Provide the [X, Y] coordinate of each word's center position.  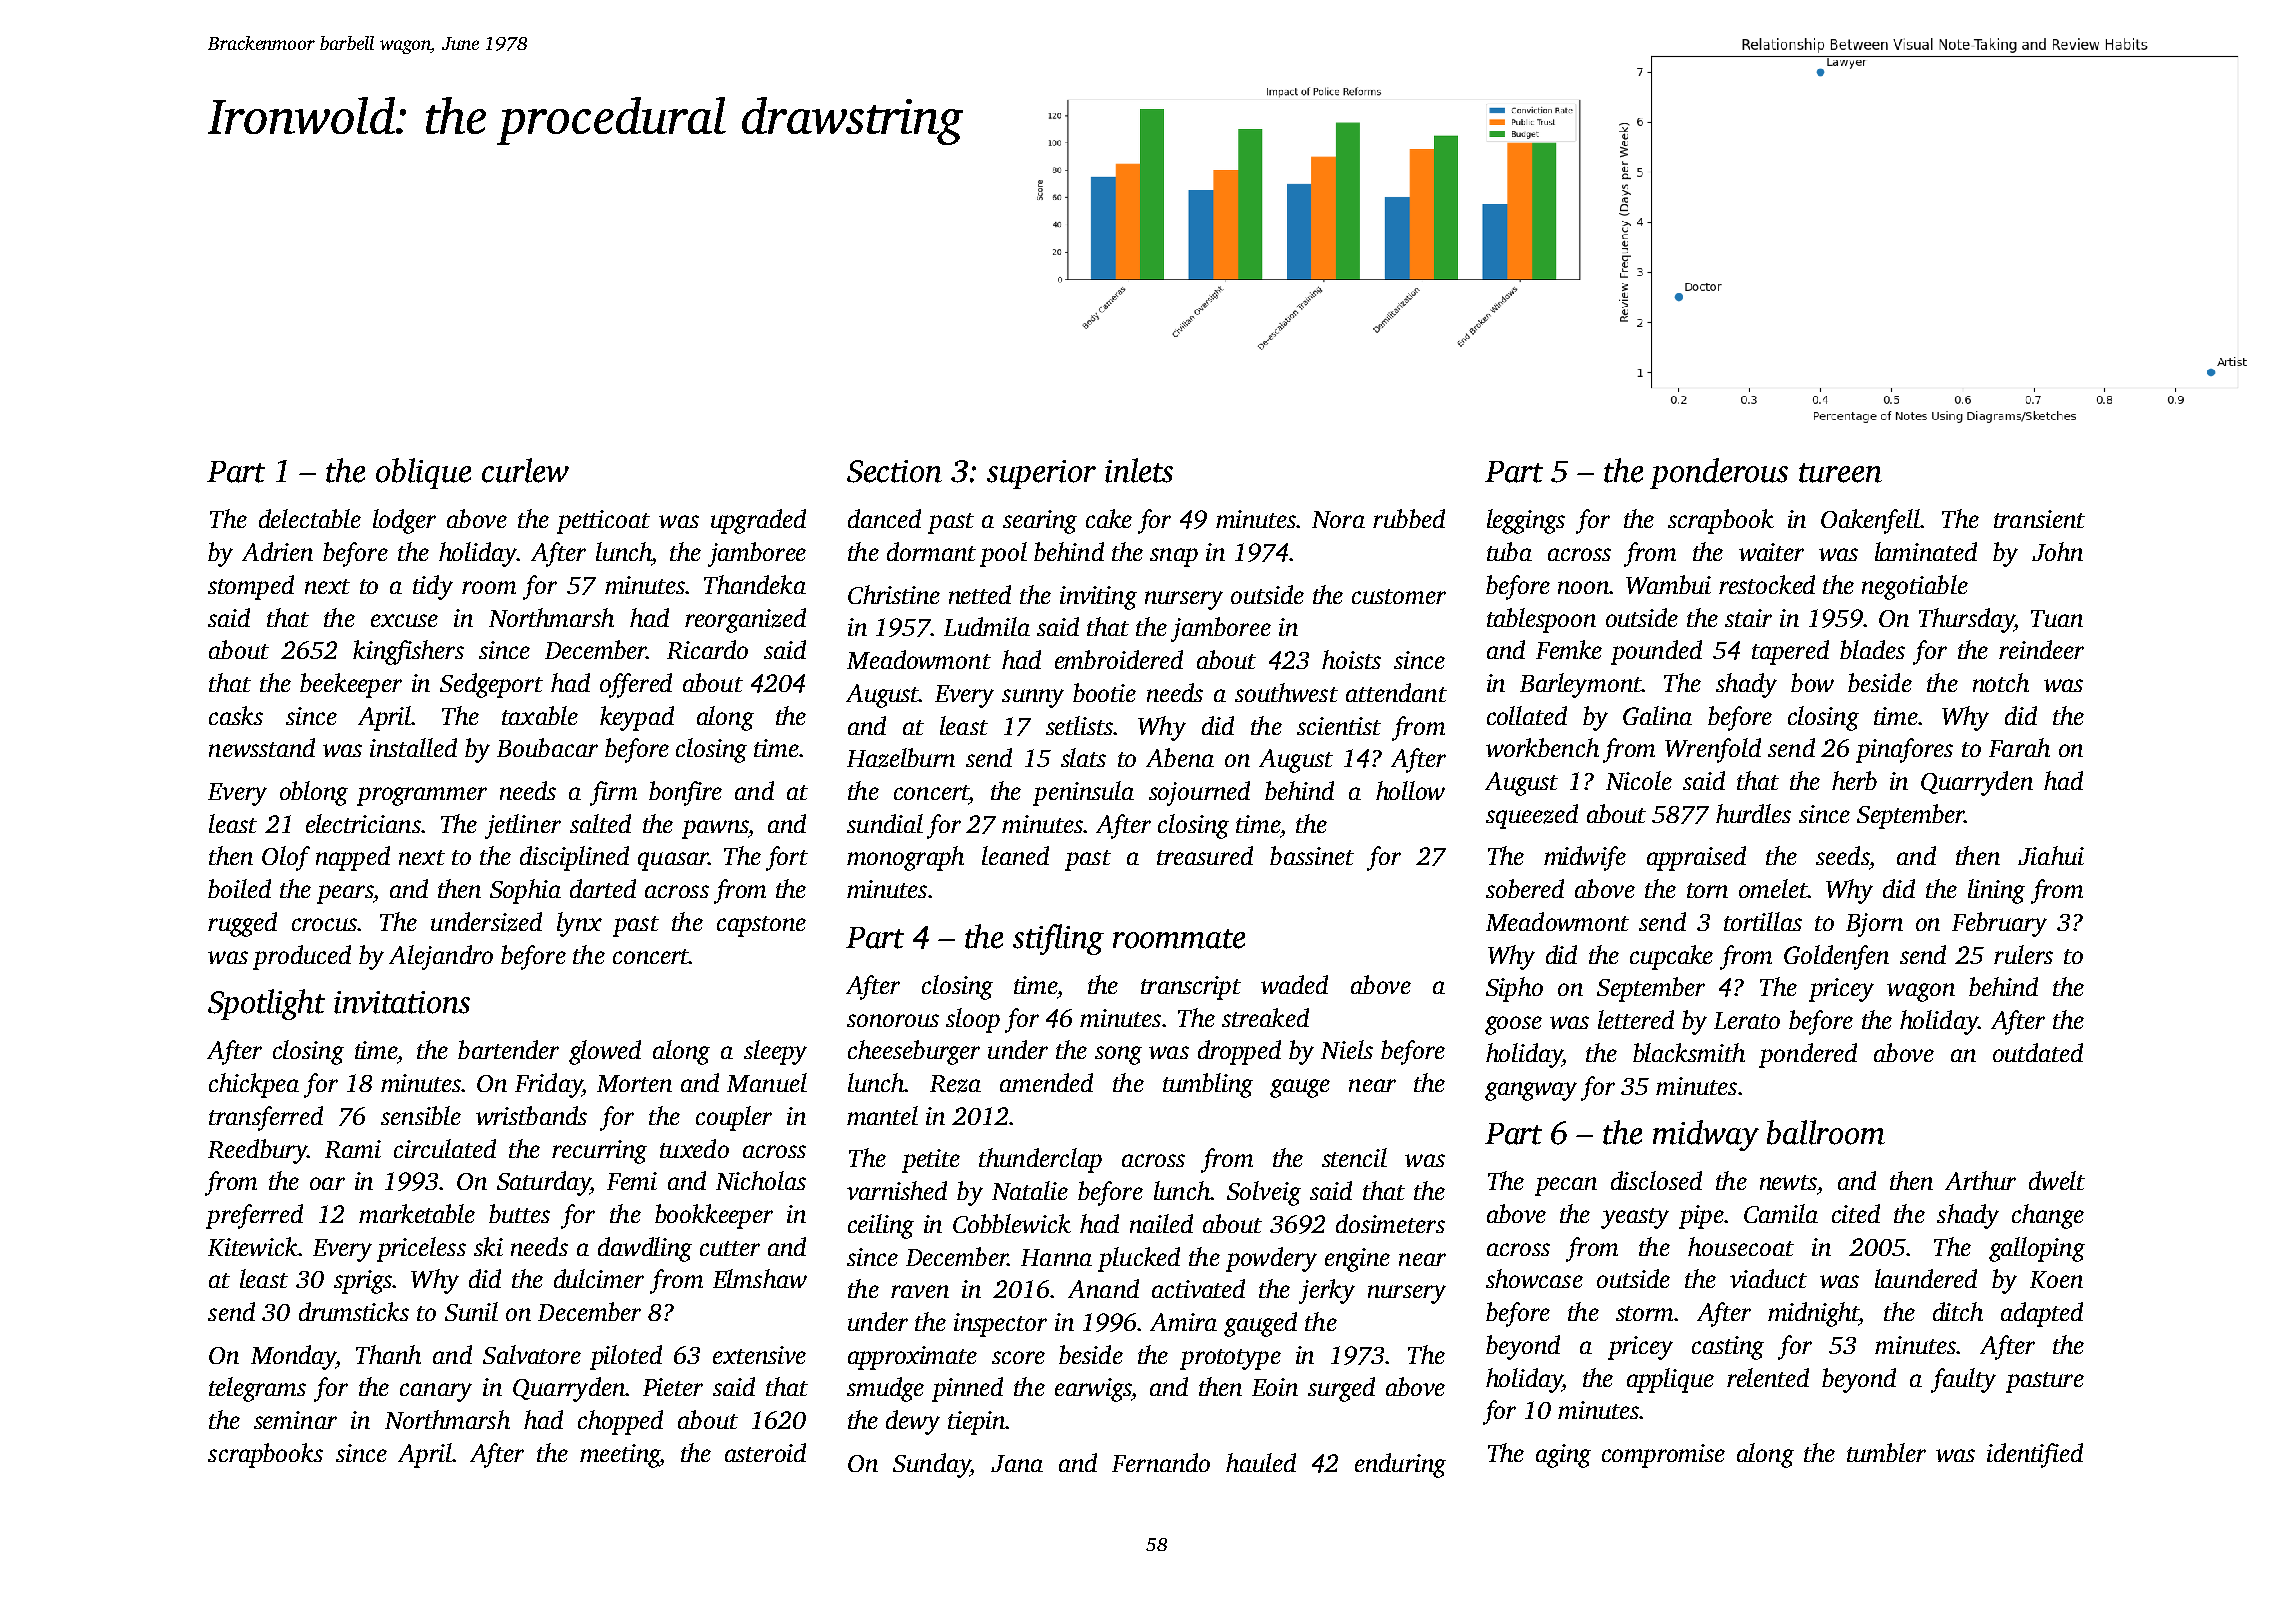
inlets [1139, 470]
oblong [314, 793]
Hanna [1056, 1257]
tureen [1840, 473]
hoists [1351, 659]
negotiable [1915, 587]
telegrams [257, 1389]
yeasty [1635, 1218]
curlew [525, 470]
